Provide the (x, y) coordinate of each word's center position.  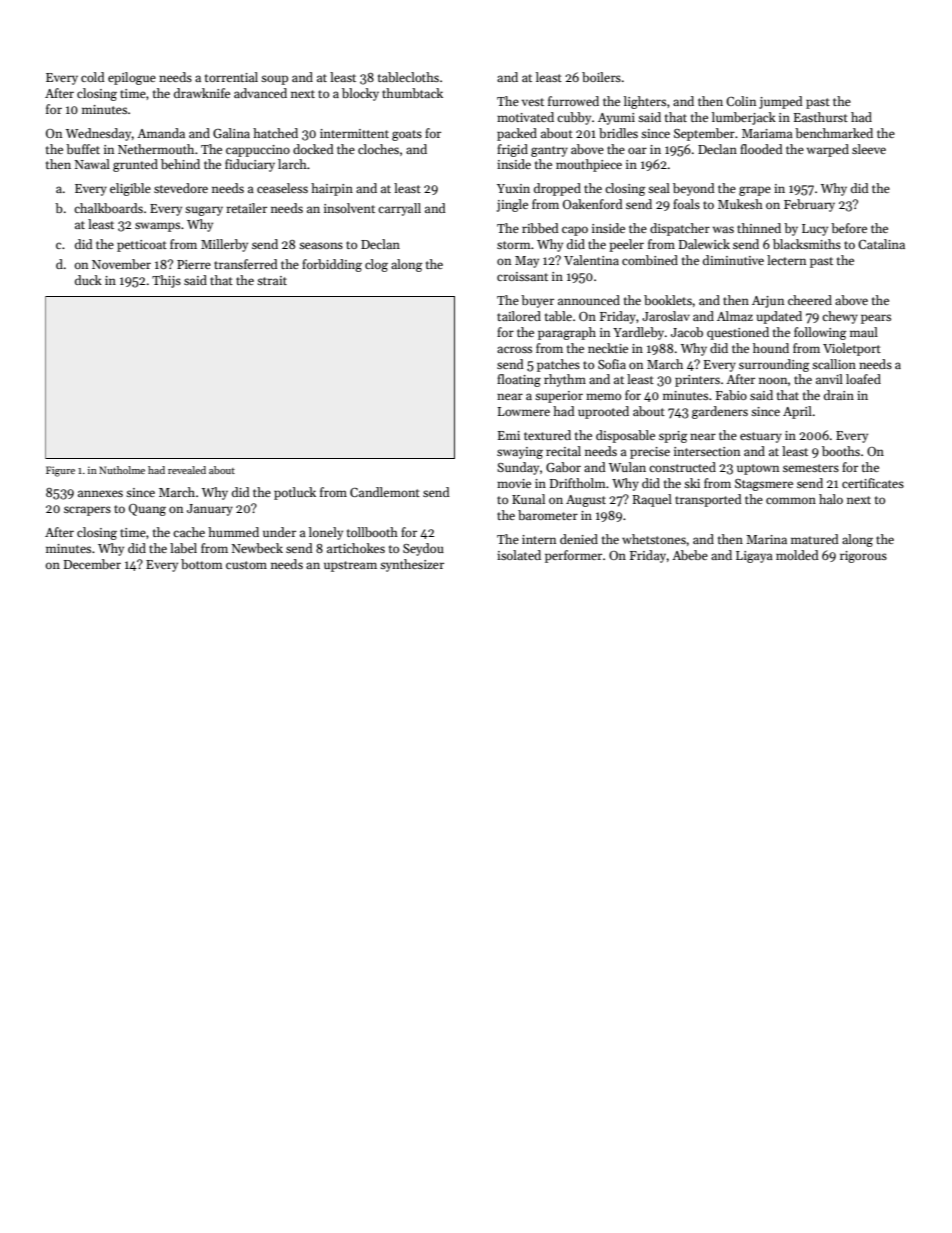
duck (88, 280)
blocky (360, 94)
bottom (202, 564)
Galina (231, 133)
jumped (781, 102)
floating (519, 380)
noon (773, 380)
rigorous (863, 557)
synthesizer (412, 565)
